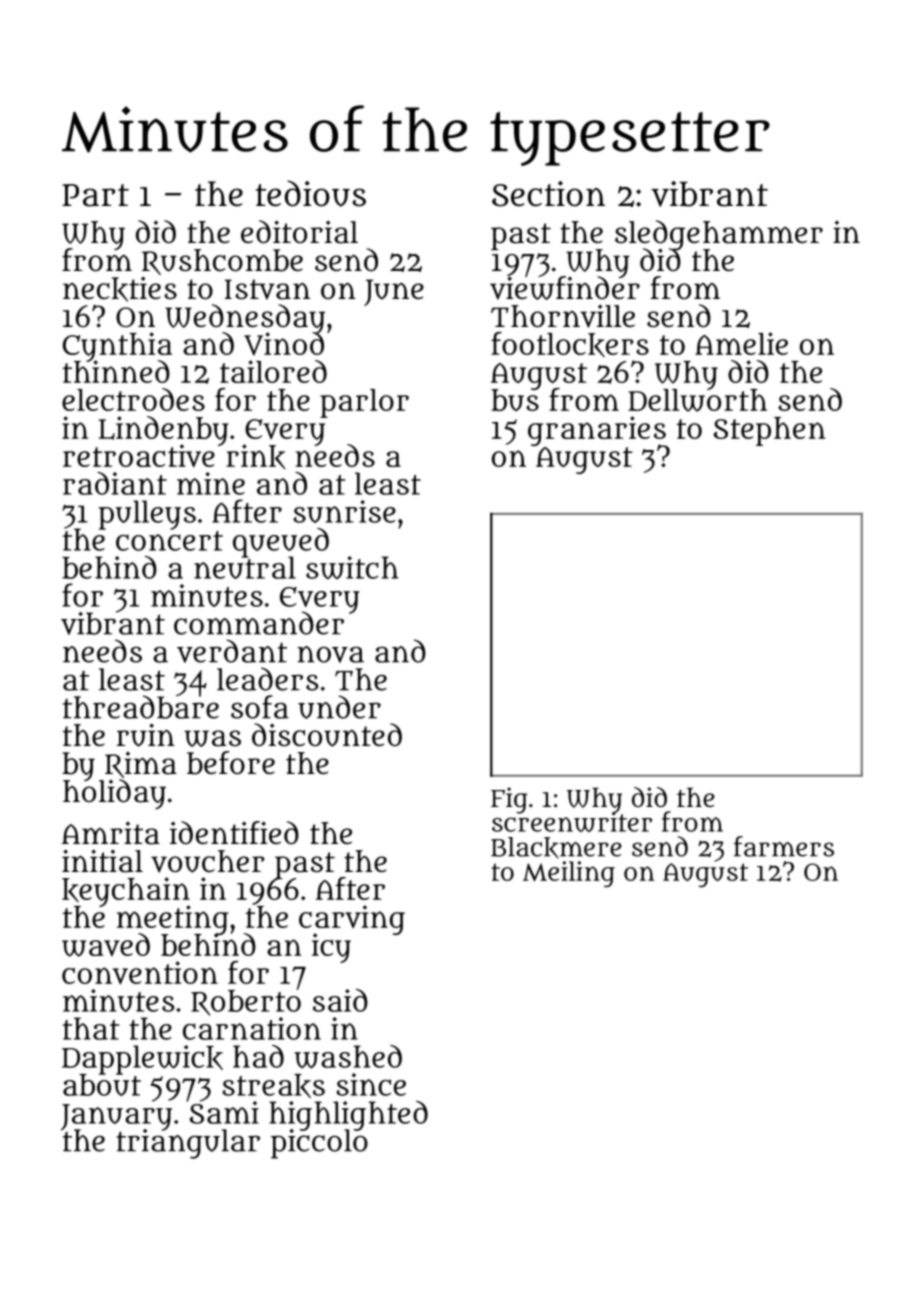  What do you see at coordinates (173, 919) in the page?
I see `meeting` at bounding box center [173, 919].
